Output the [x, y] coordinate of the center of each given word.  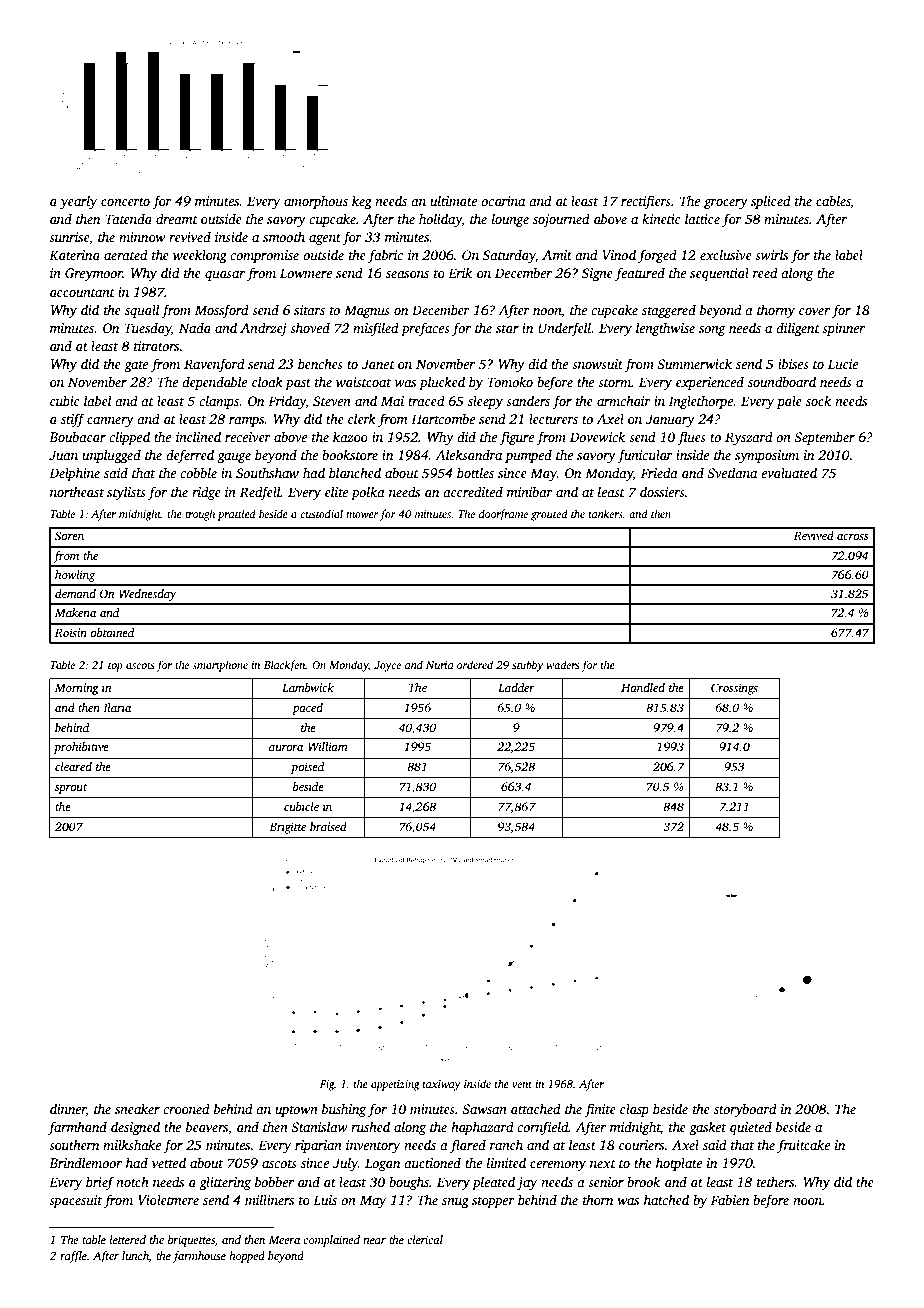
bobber [274, 1181]
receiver [248, 437]
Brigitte [287, 828]
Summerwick [694, 363]
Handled [643, 687]
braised [328, 826]
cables [833, 200]
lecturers [553, 418]
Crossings [734, 689]
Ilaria [117, 707]
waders [562, 664]
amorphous [316, 202]
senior [606, 1182]
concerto [125, 202]
